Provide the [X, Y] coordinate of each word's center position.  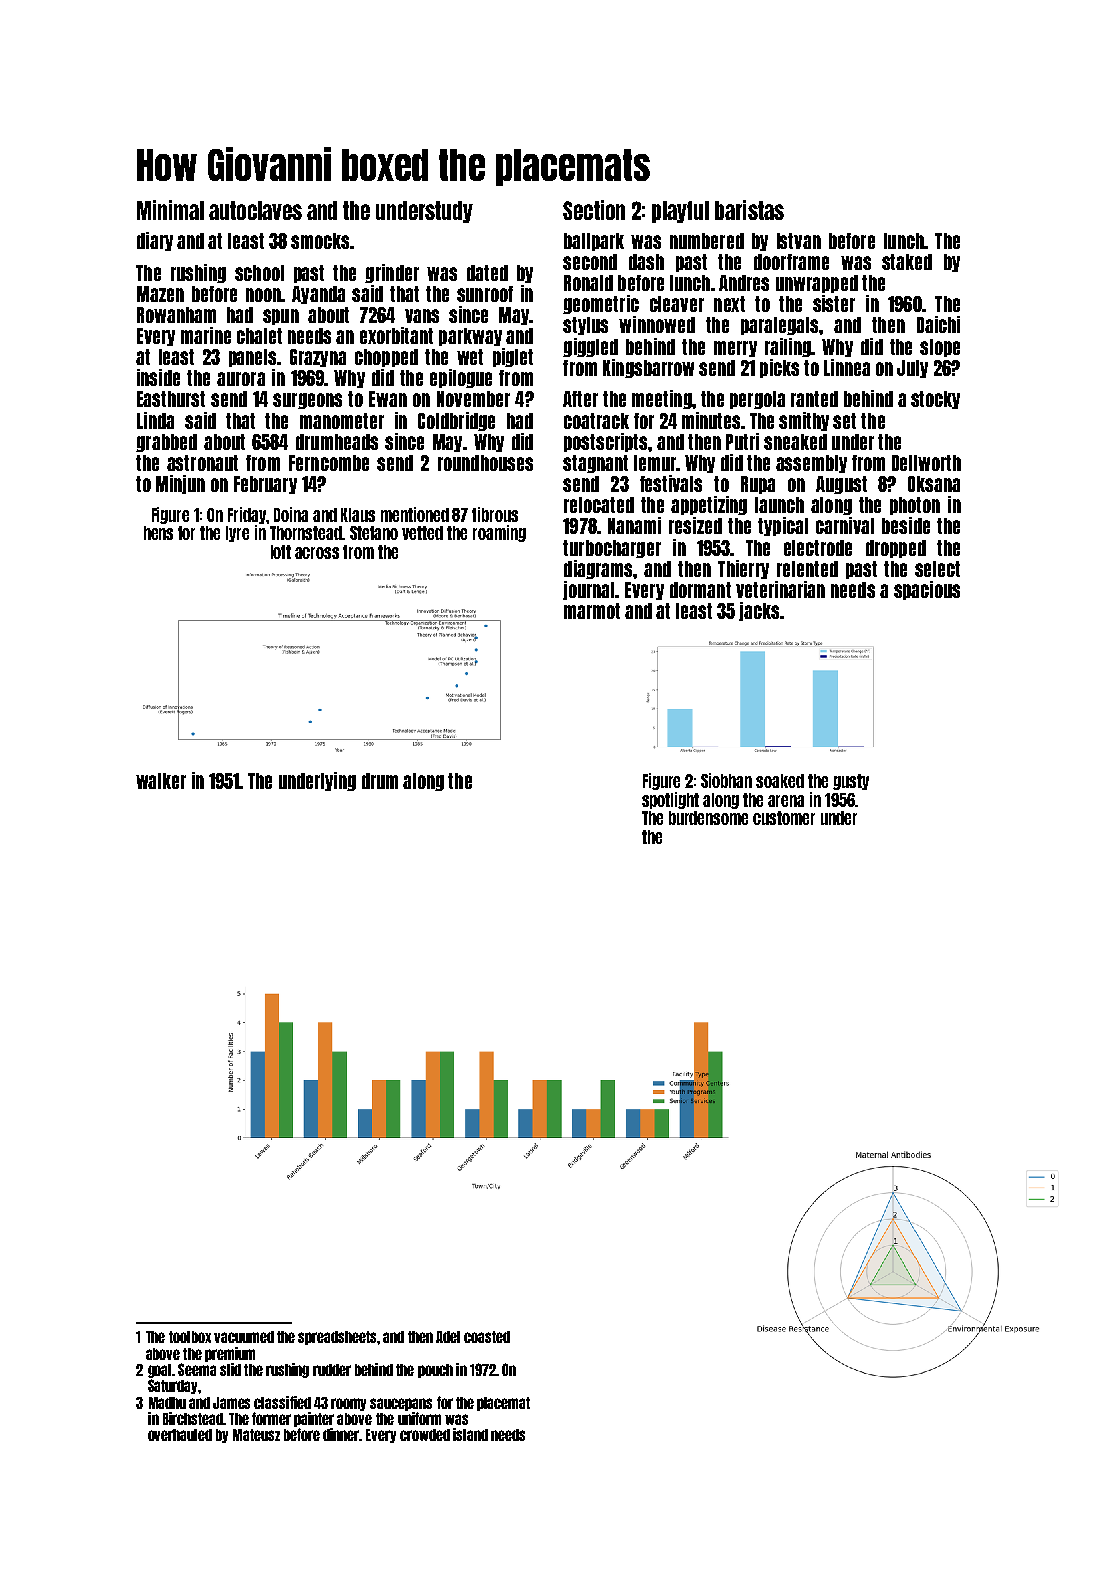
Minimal [170, 210]
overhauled [180, 1435]
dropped [896, 549]
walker [161, 781]
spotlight [670, 800]
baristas [749, 210]
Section [594, 210]
